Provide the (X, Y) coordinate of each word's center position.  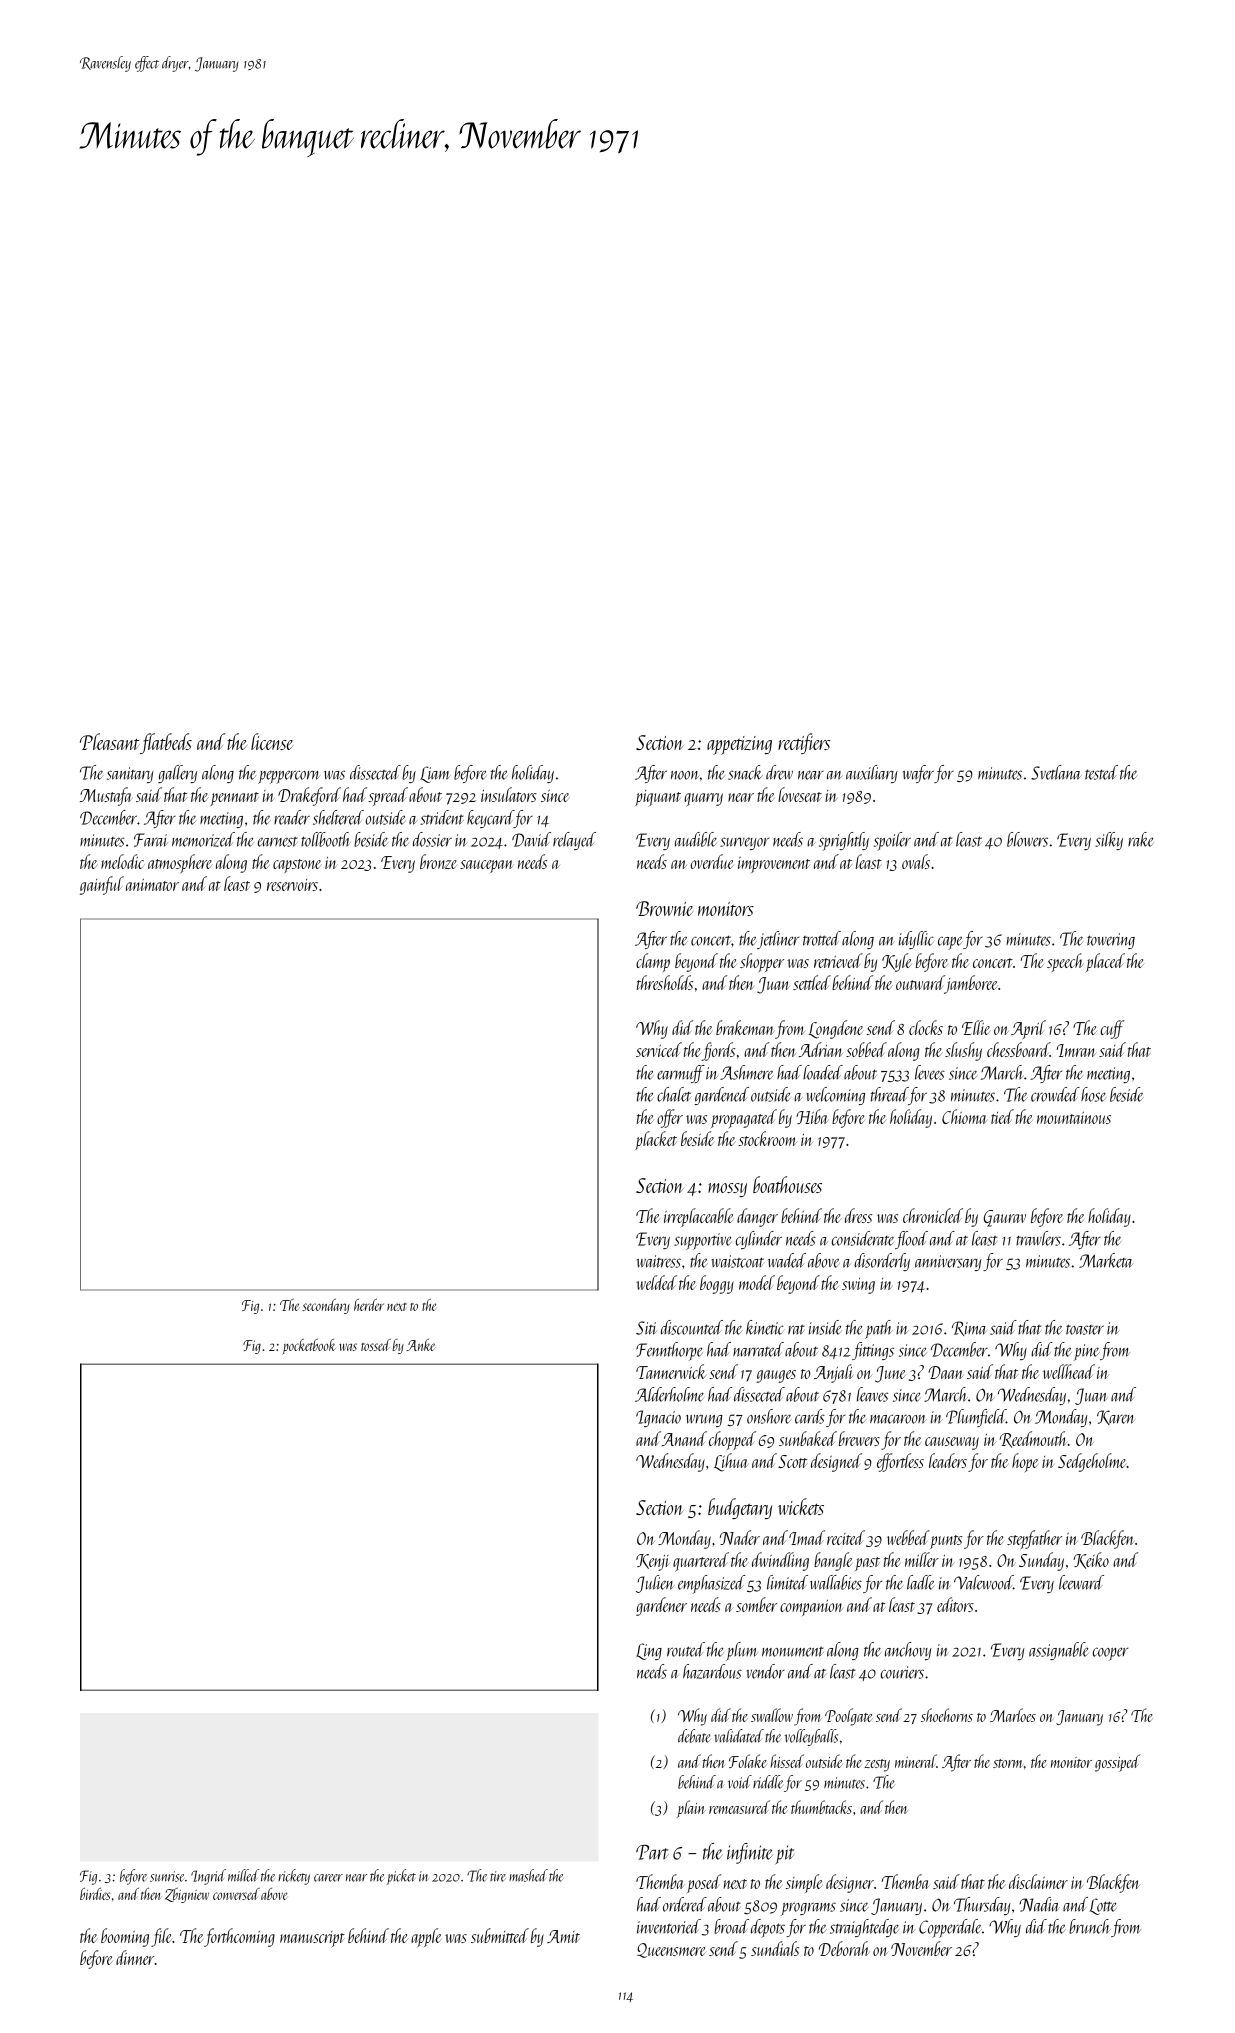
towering (1111, 941)
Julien (655, 1584)
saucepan (486, 866)
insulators (509, 794)
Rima (969, 1328)
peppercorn (289, 777)
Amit (563, 1936)
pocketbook (309, 1347)
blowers (1027, 839)
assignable (1058, 1651)
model (757, 1282)
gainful (102, 885)
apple (426, 1937)
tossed (376, 1345)
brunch (1090, 1926)
